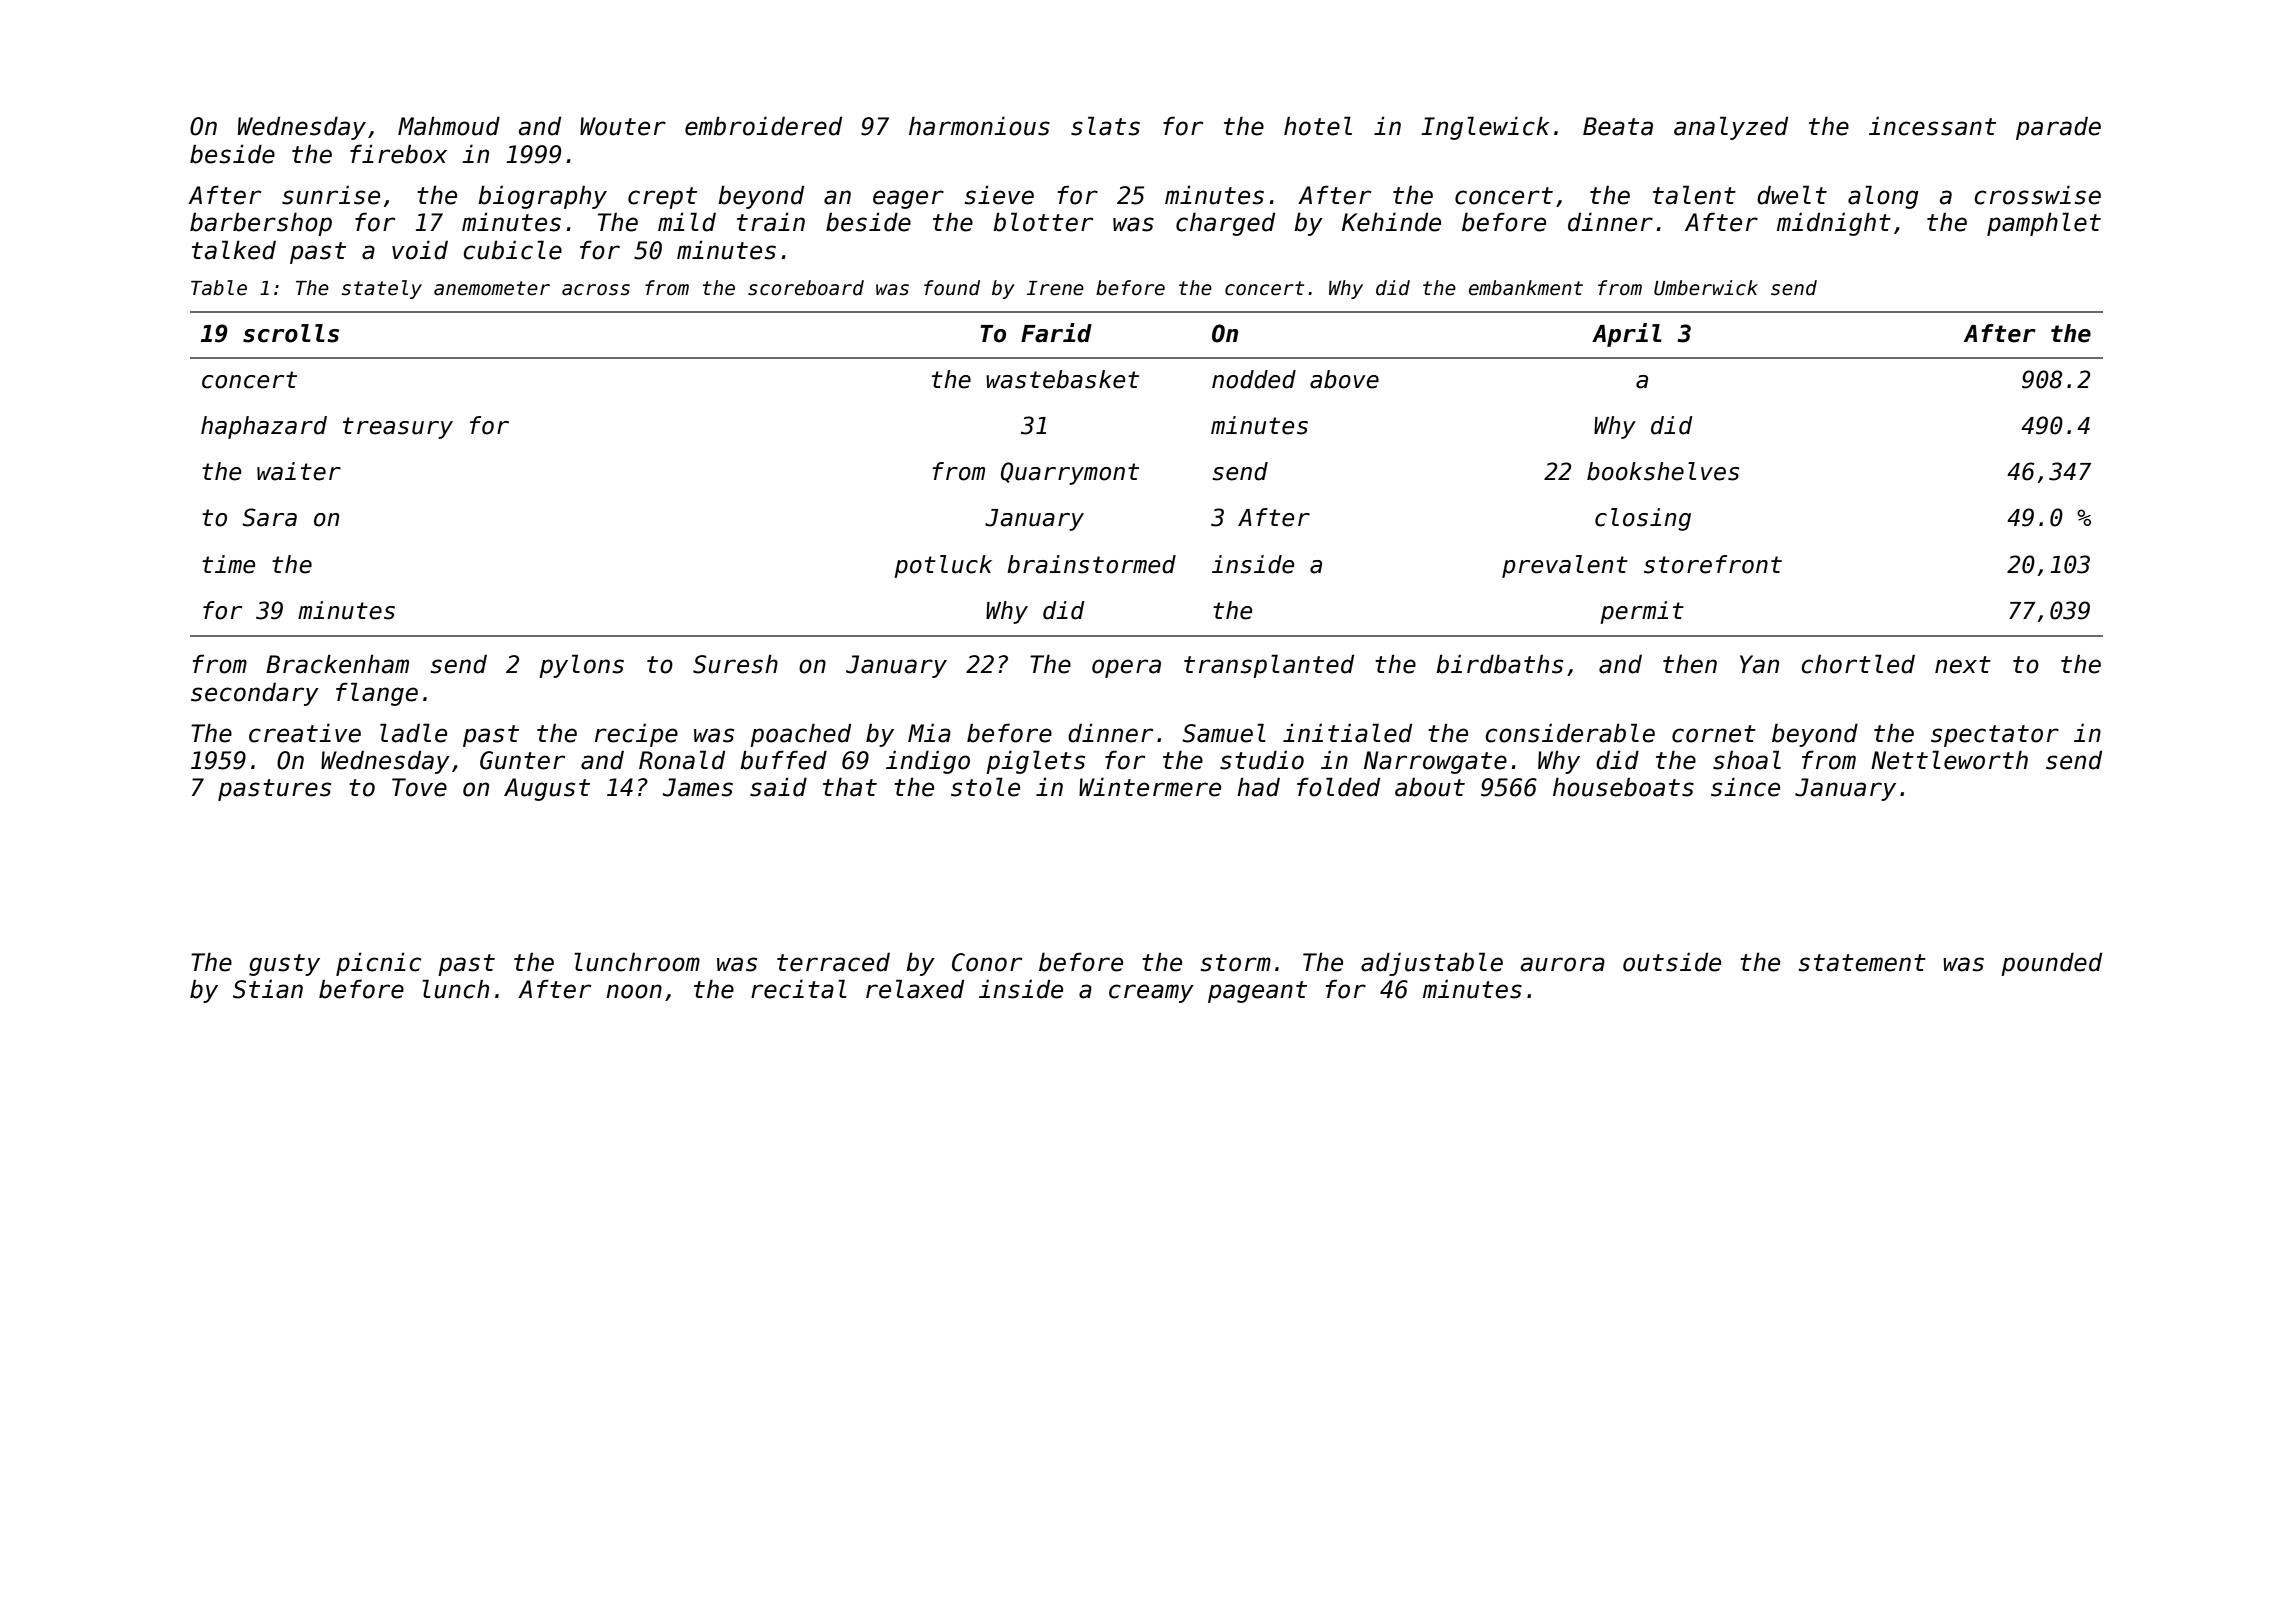 The height and width of the screenshot is (1620, 2292). Describe the element at coordinates (1642, 612) in the screenshot. I see `permit` at that location.
